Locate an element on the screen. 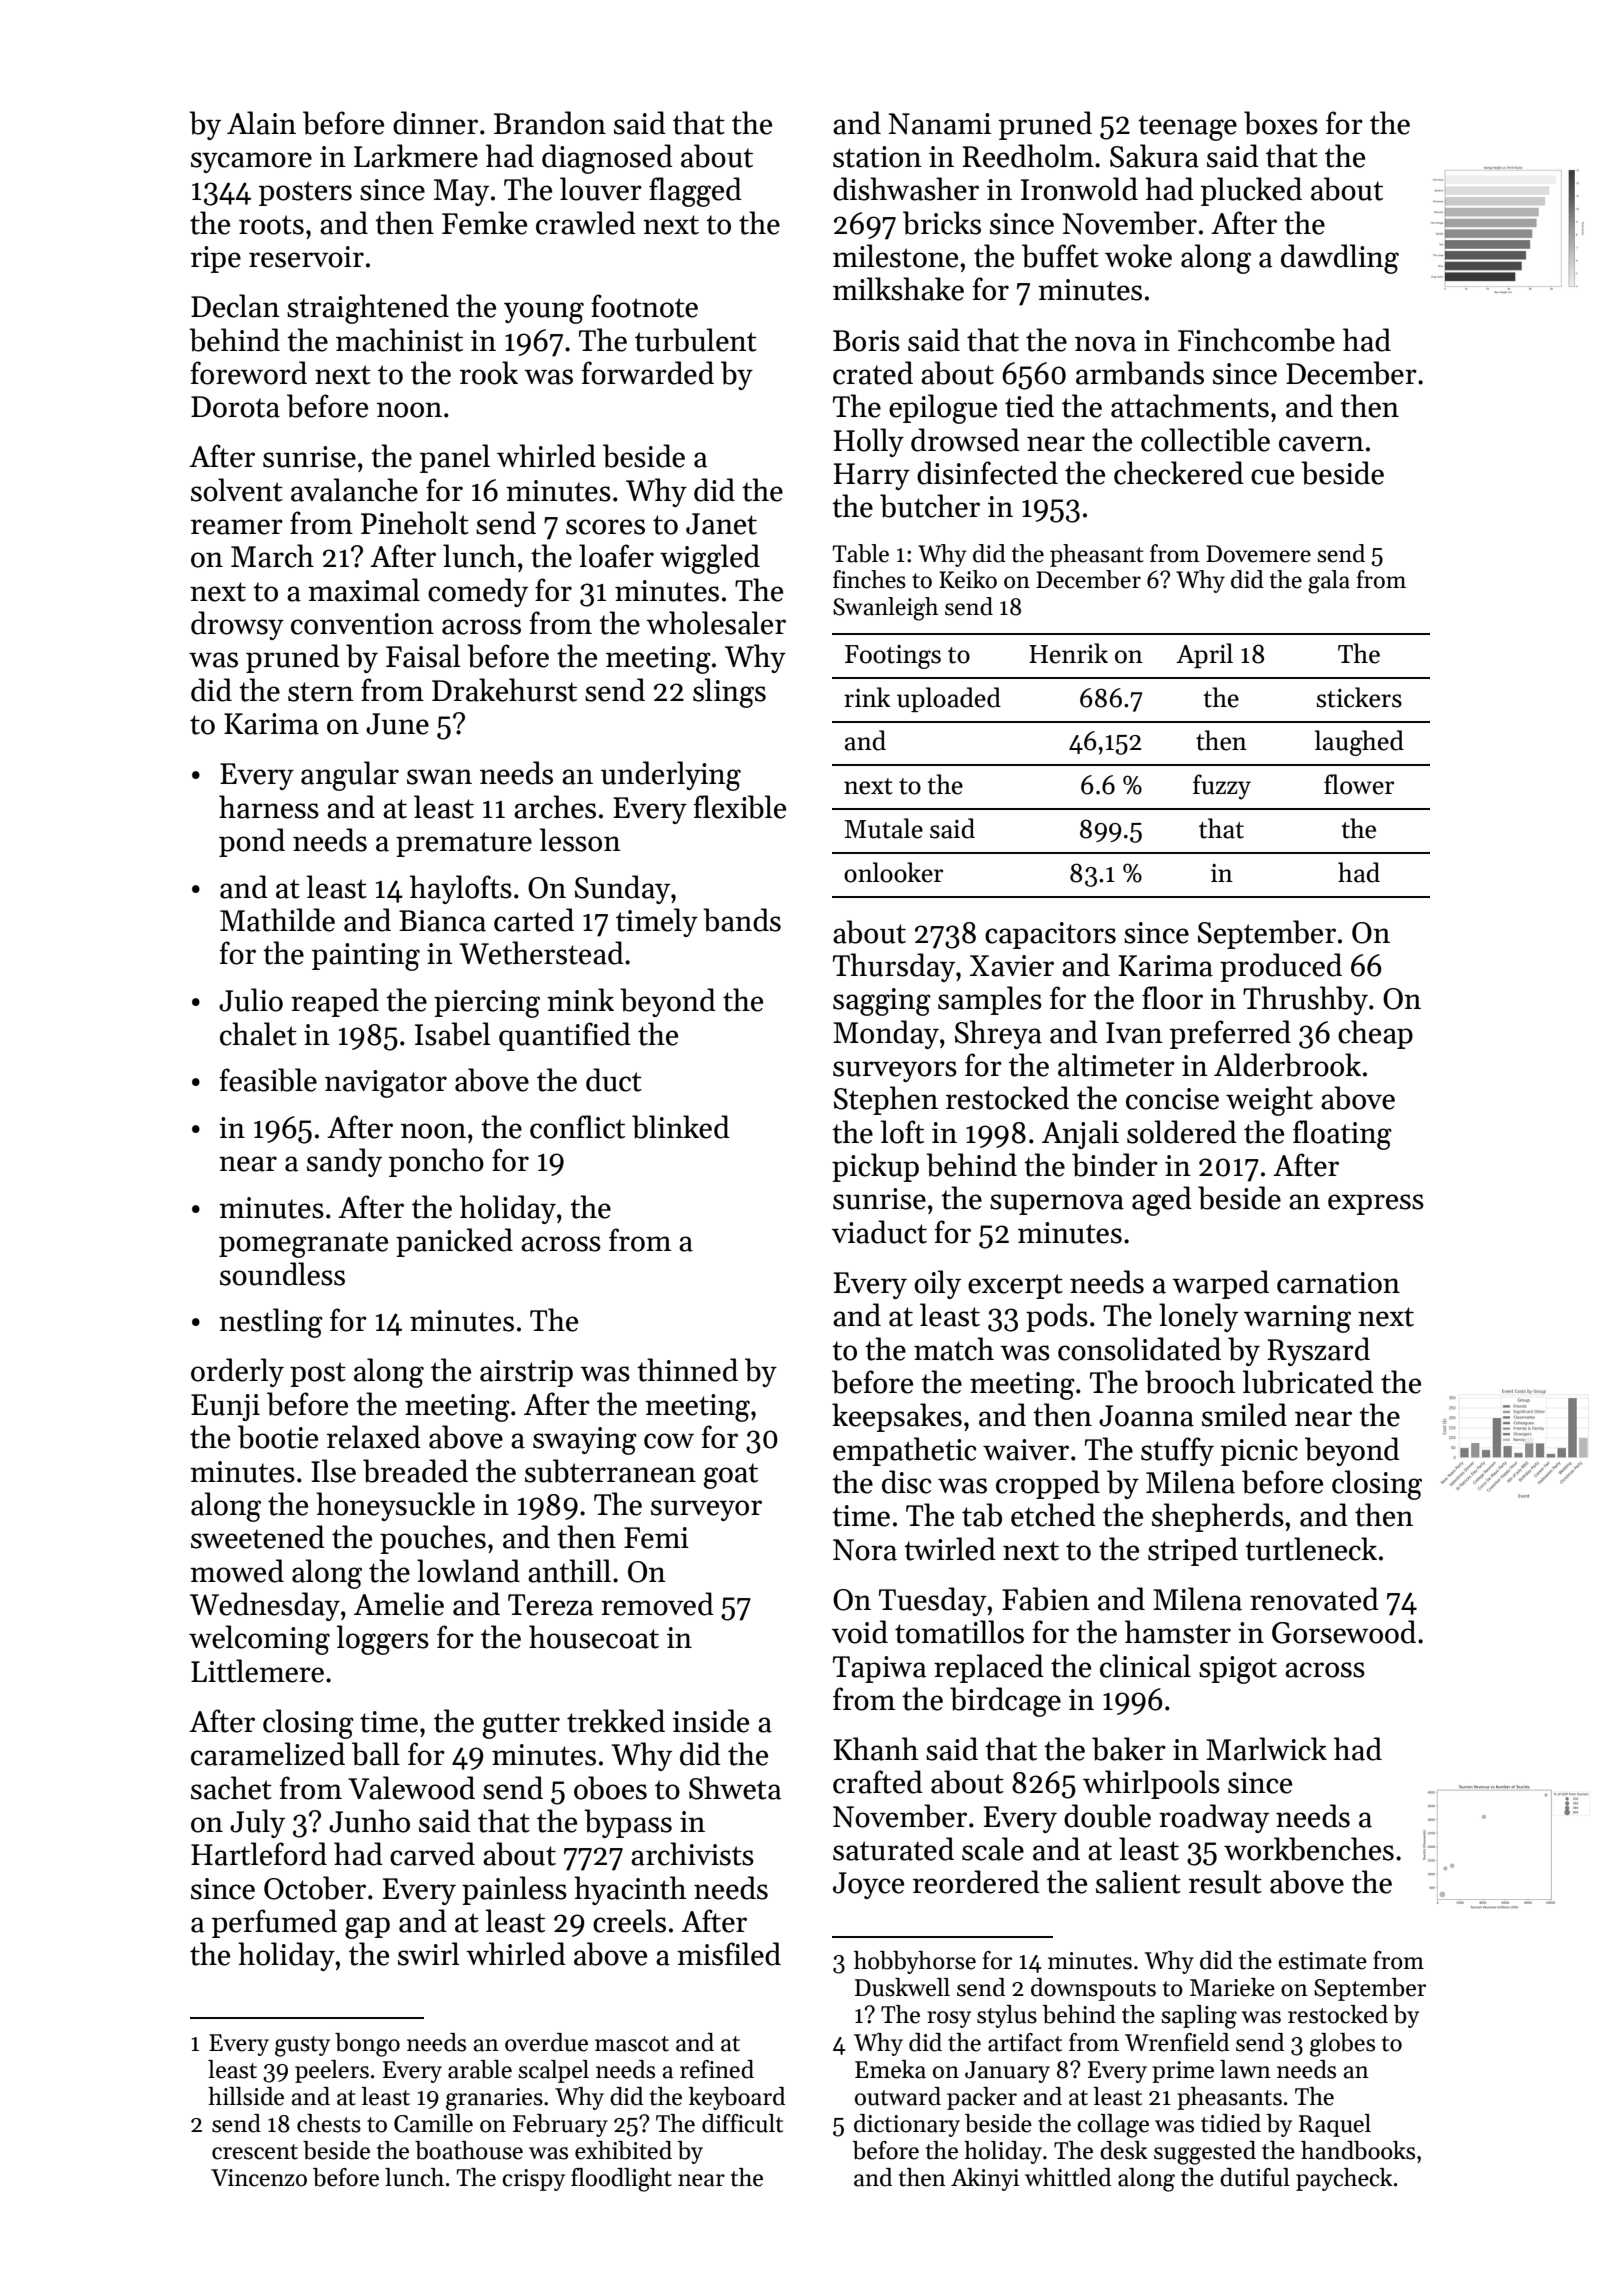  Alain is located at coordinates (261, 123).
